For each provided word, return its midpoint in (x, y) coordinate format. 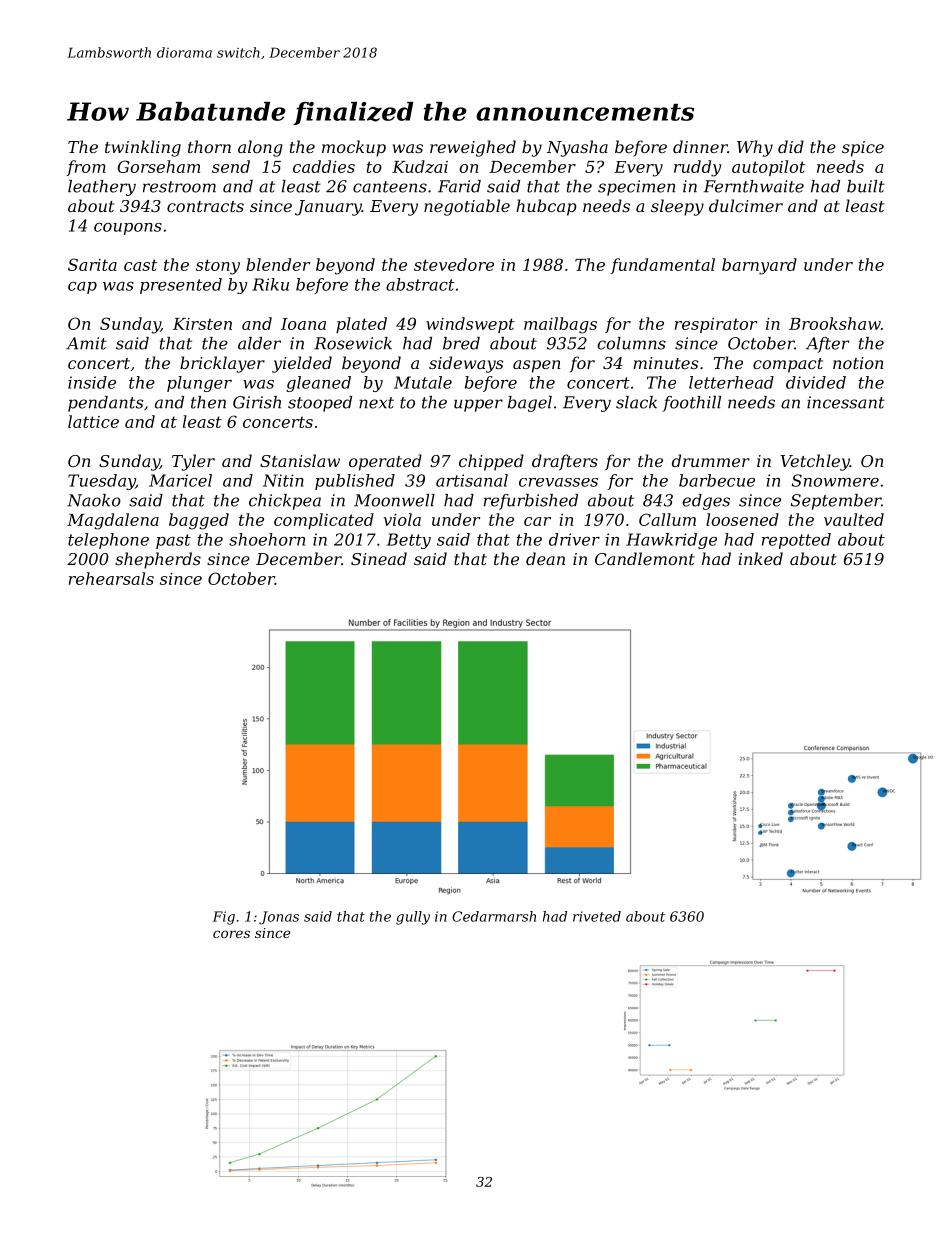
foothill (691, 404)
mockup (354, 148)
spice (863, 149)
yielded (302, 364)
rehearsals (111, 578)
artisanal (472, 480)
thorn (209, 146)
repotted (796, 541)
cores (231, 934)
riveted (597, 916)
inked (760, 558)
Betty (409, 541)
